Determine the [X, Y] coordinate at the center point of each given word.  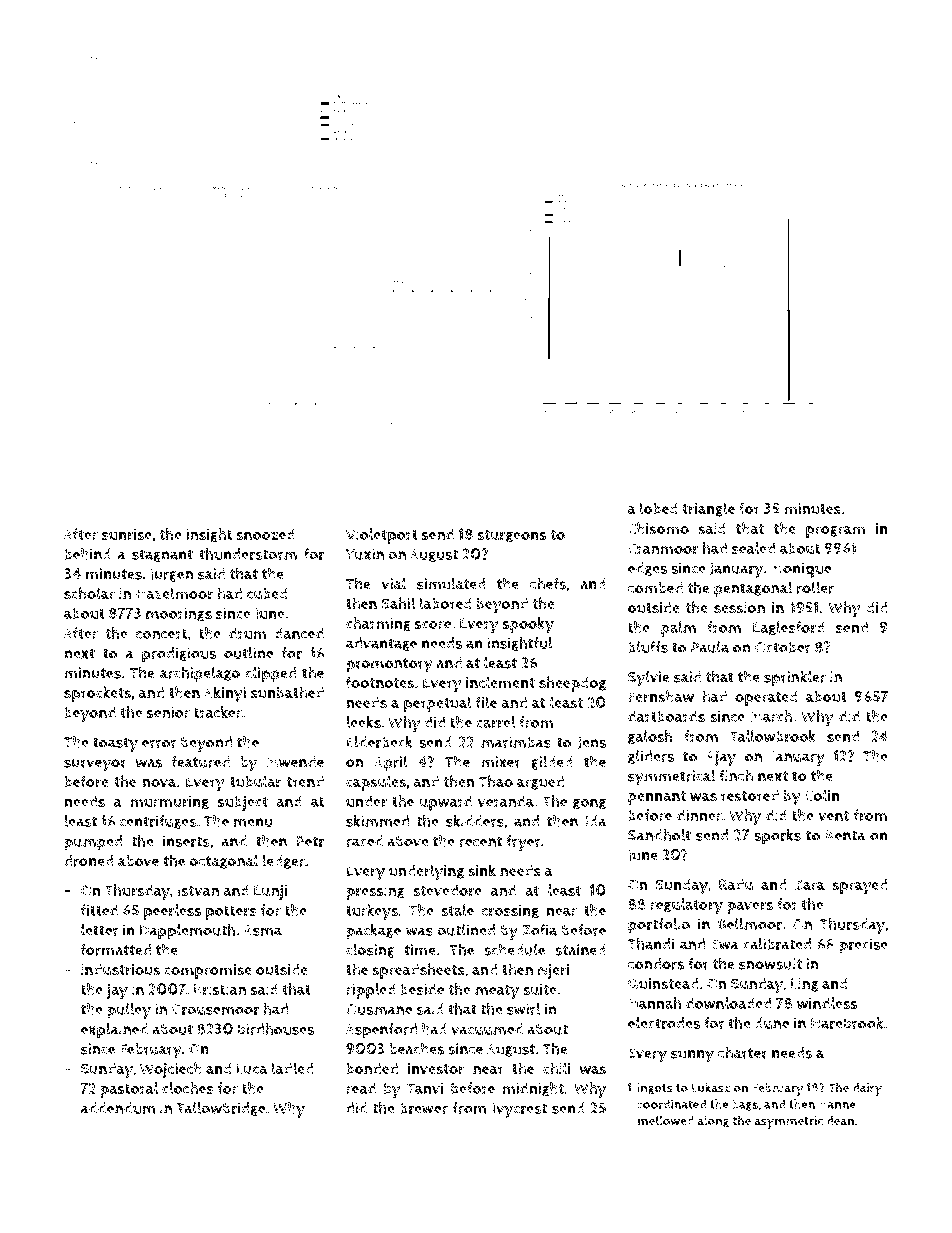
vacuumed [487, 1029]
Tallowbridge [220, 1109]
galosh [650, 737]
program [835, 532]
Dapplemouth [187, 932]
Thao [496, 781]
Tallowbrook [773, 736]
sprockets [97, 694]
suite [540, 989]
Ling [805, 985]
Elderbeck [380, 742]
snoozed [265, 534]
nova [159, 783]
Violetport [382, 536]
